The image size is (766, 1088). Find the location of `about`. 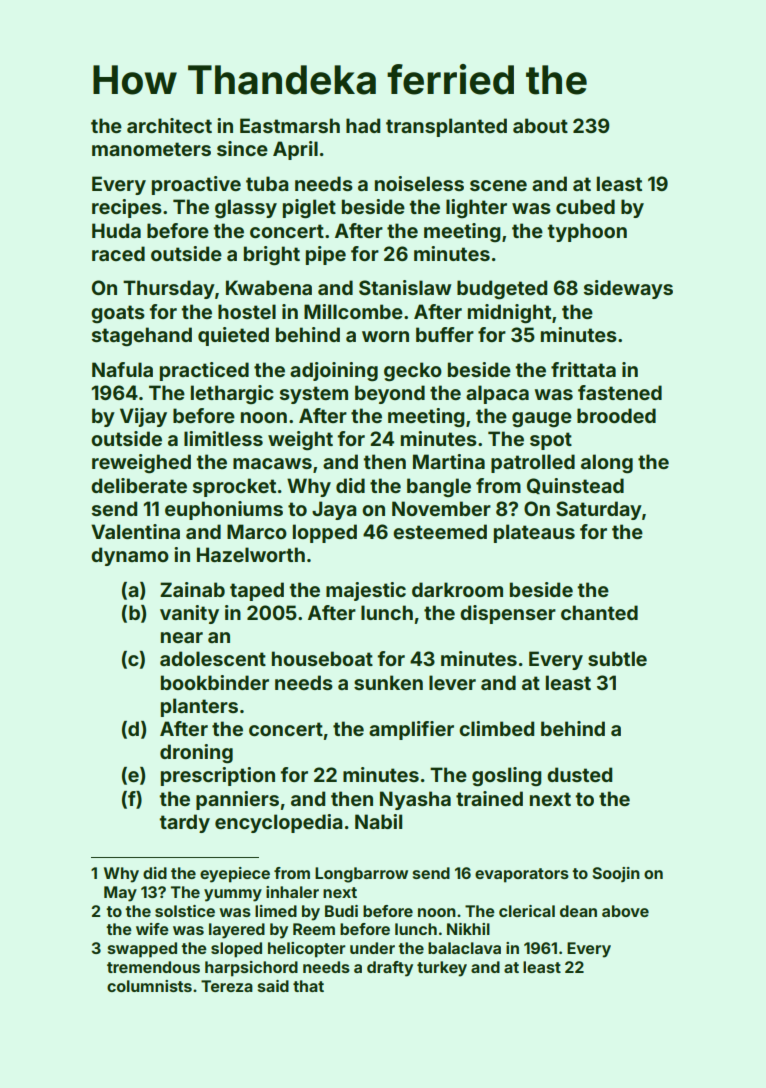

about is located at coordinates (540, 125).
